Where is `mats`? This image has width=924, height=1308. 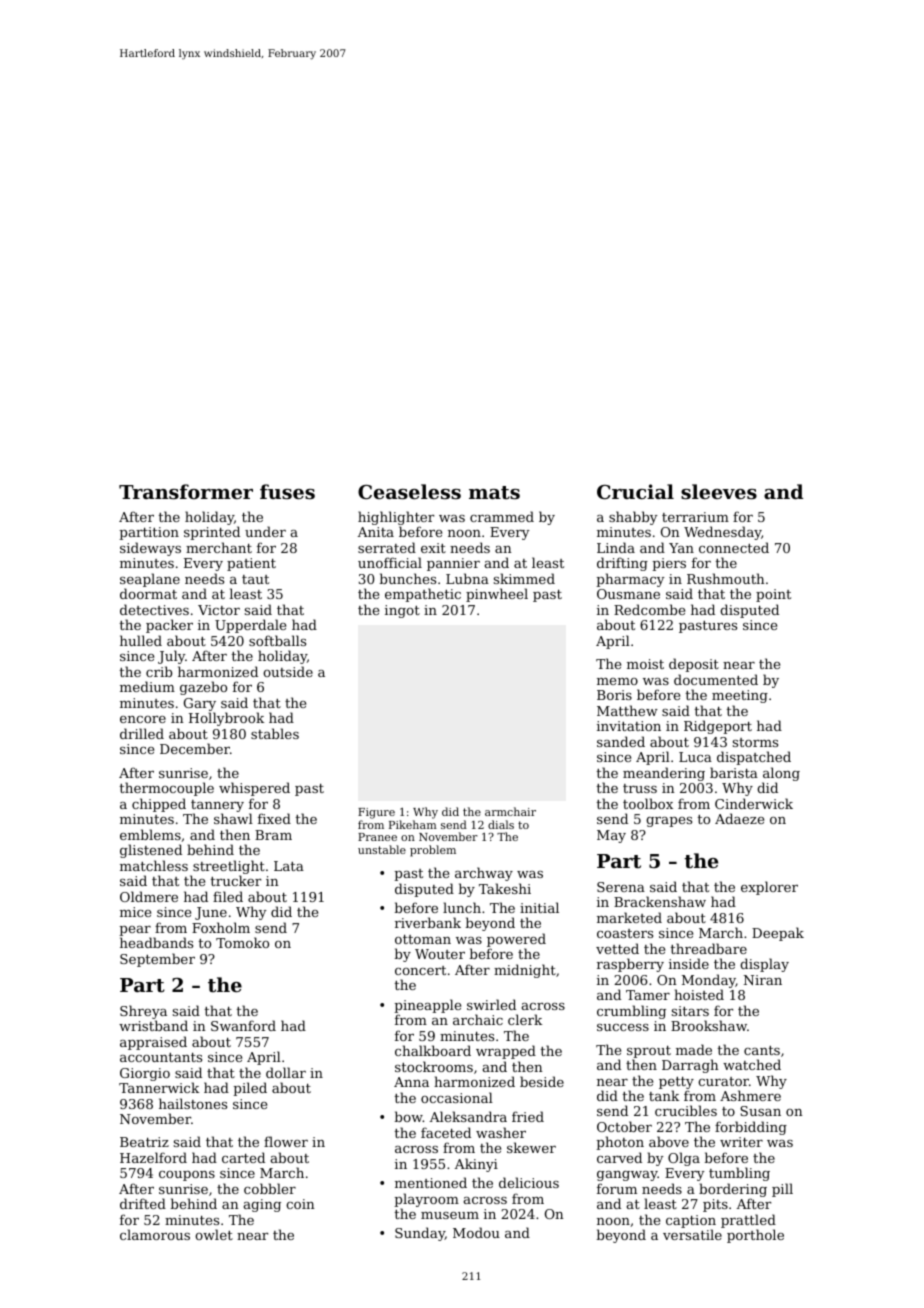 mats is located at coordinates (494, 493).
